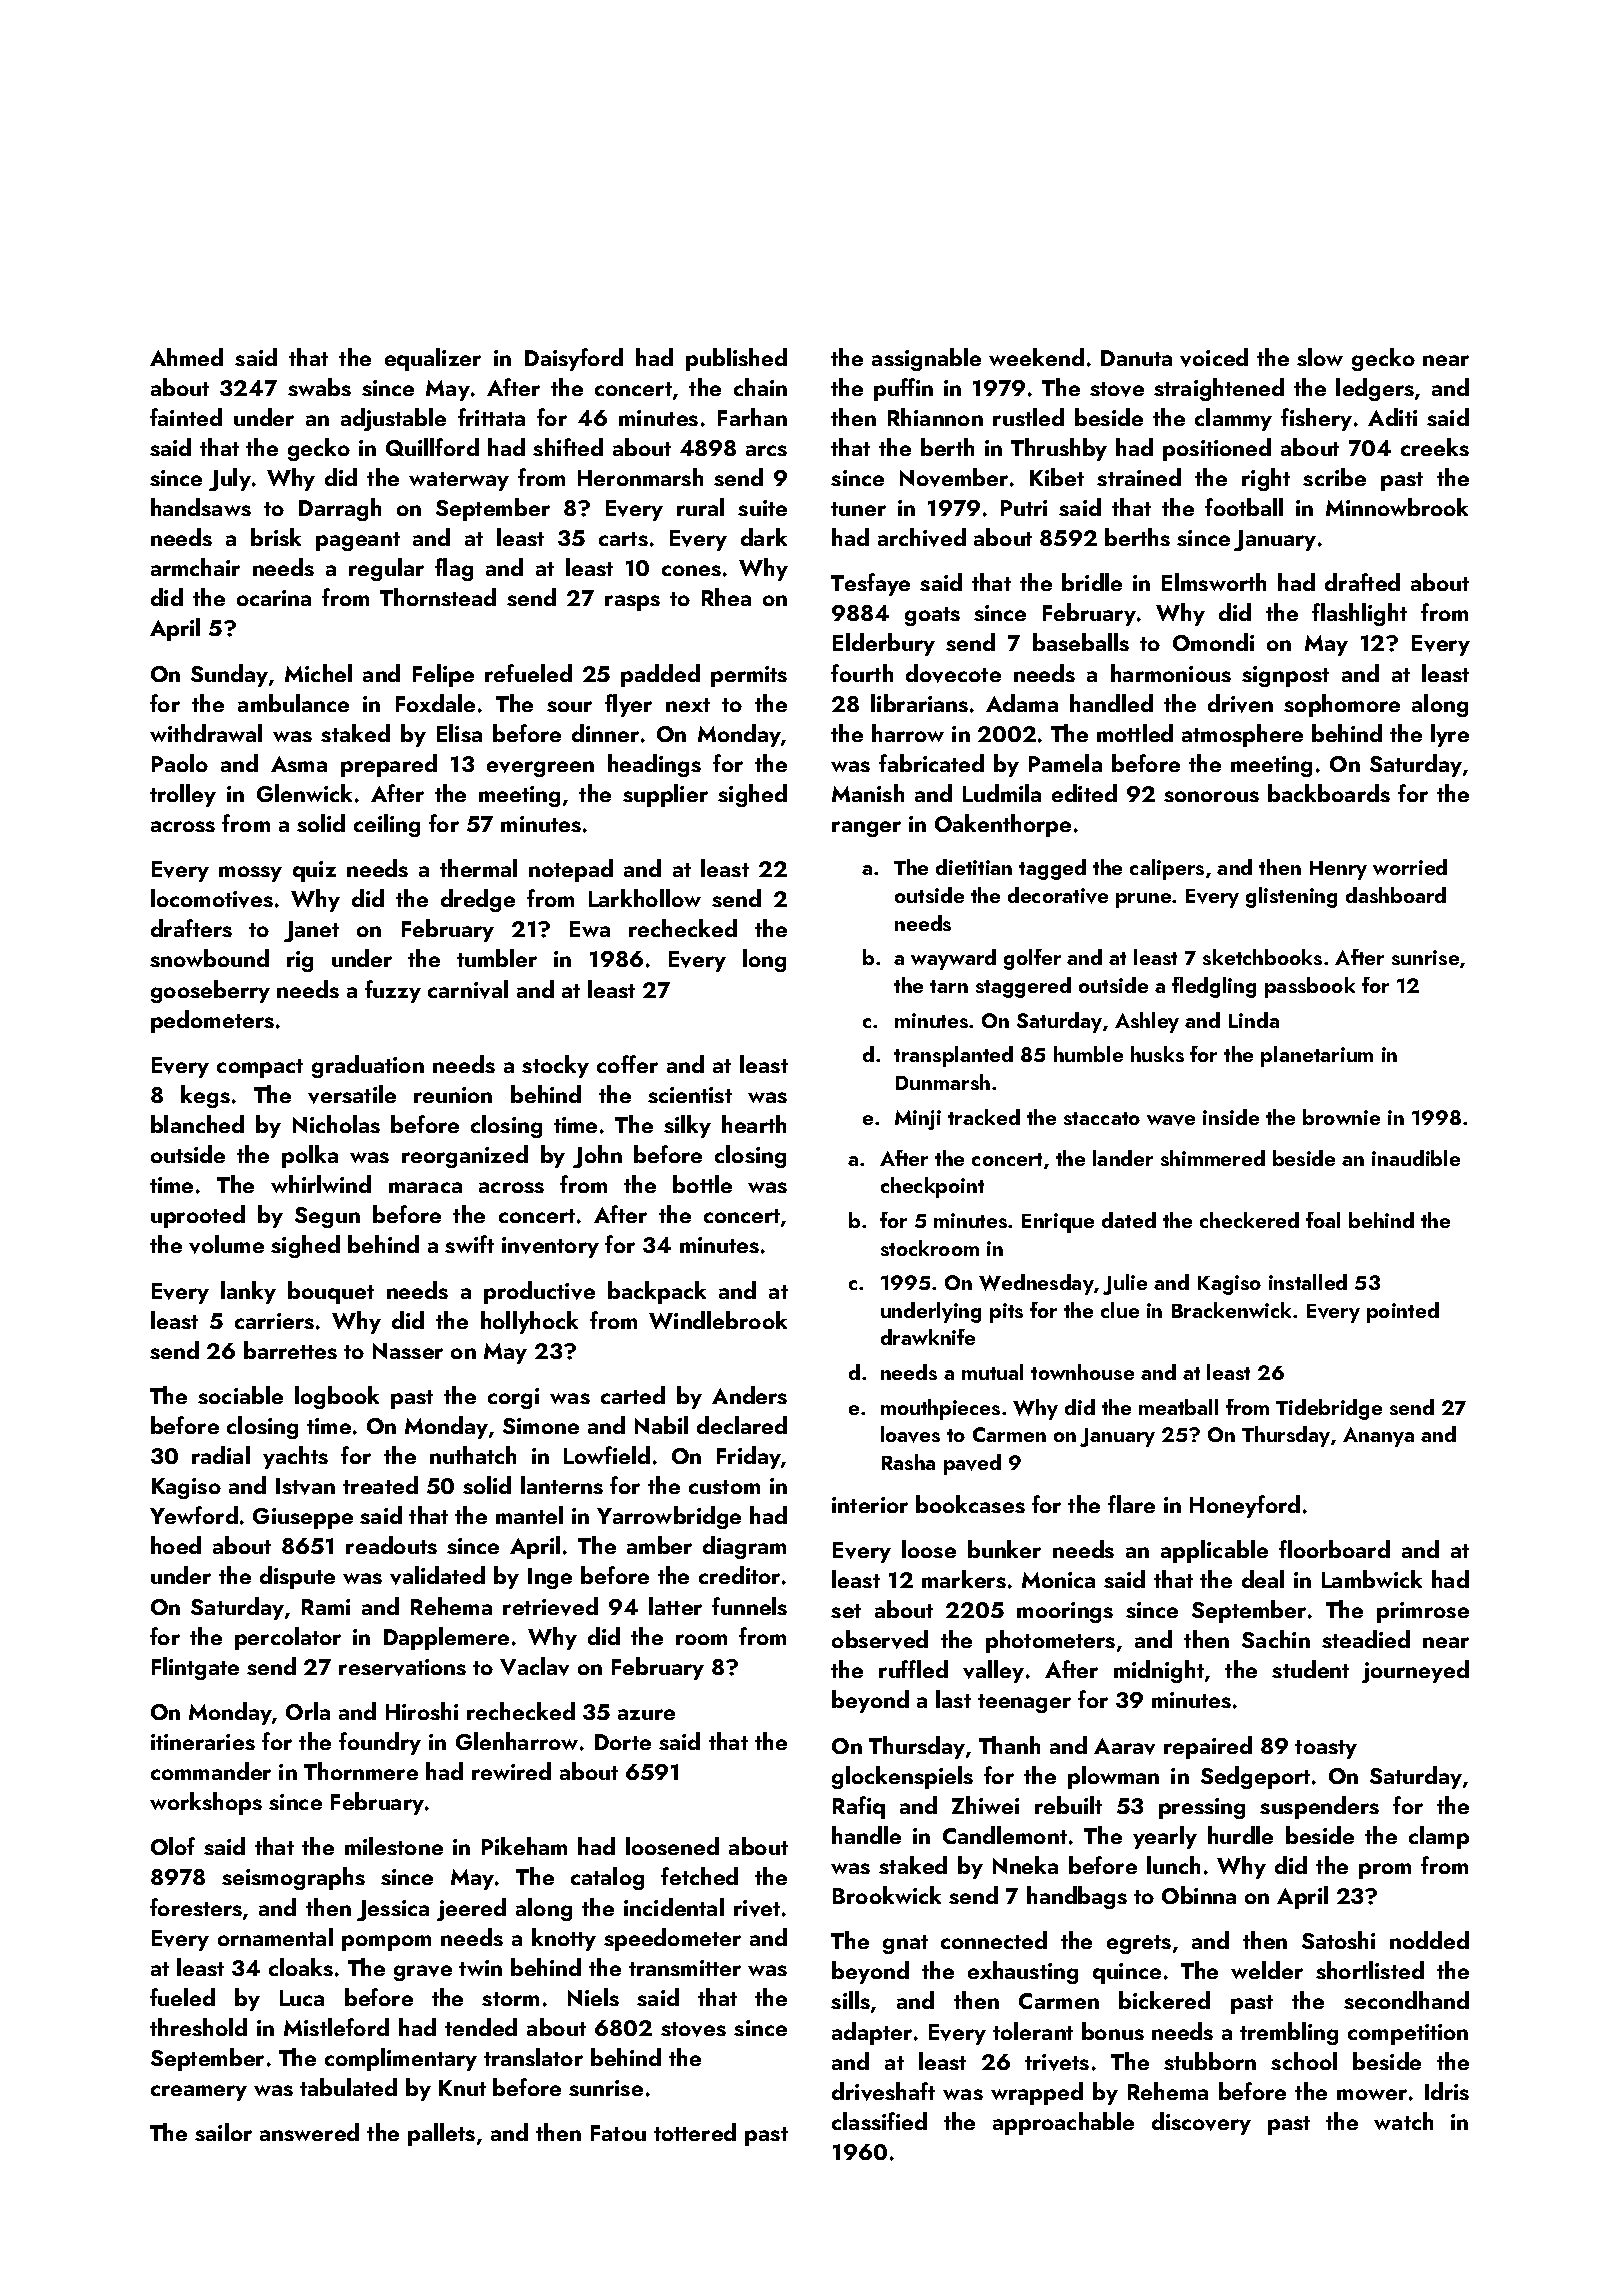  What do you see at coordinates (879, 2121) in the page?
I see `classified` at bounding box center [879, 2121].
